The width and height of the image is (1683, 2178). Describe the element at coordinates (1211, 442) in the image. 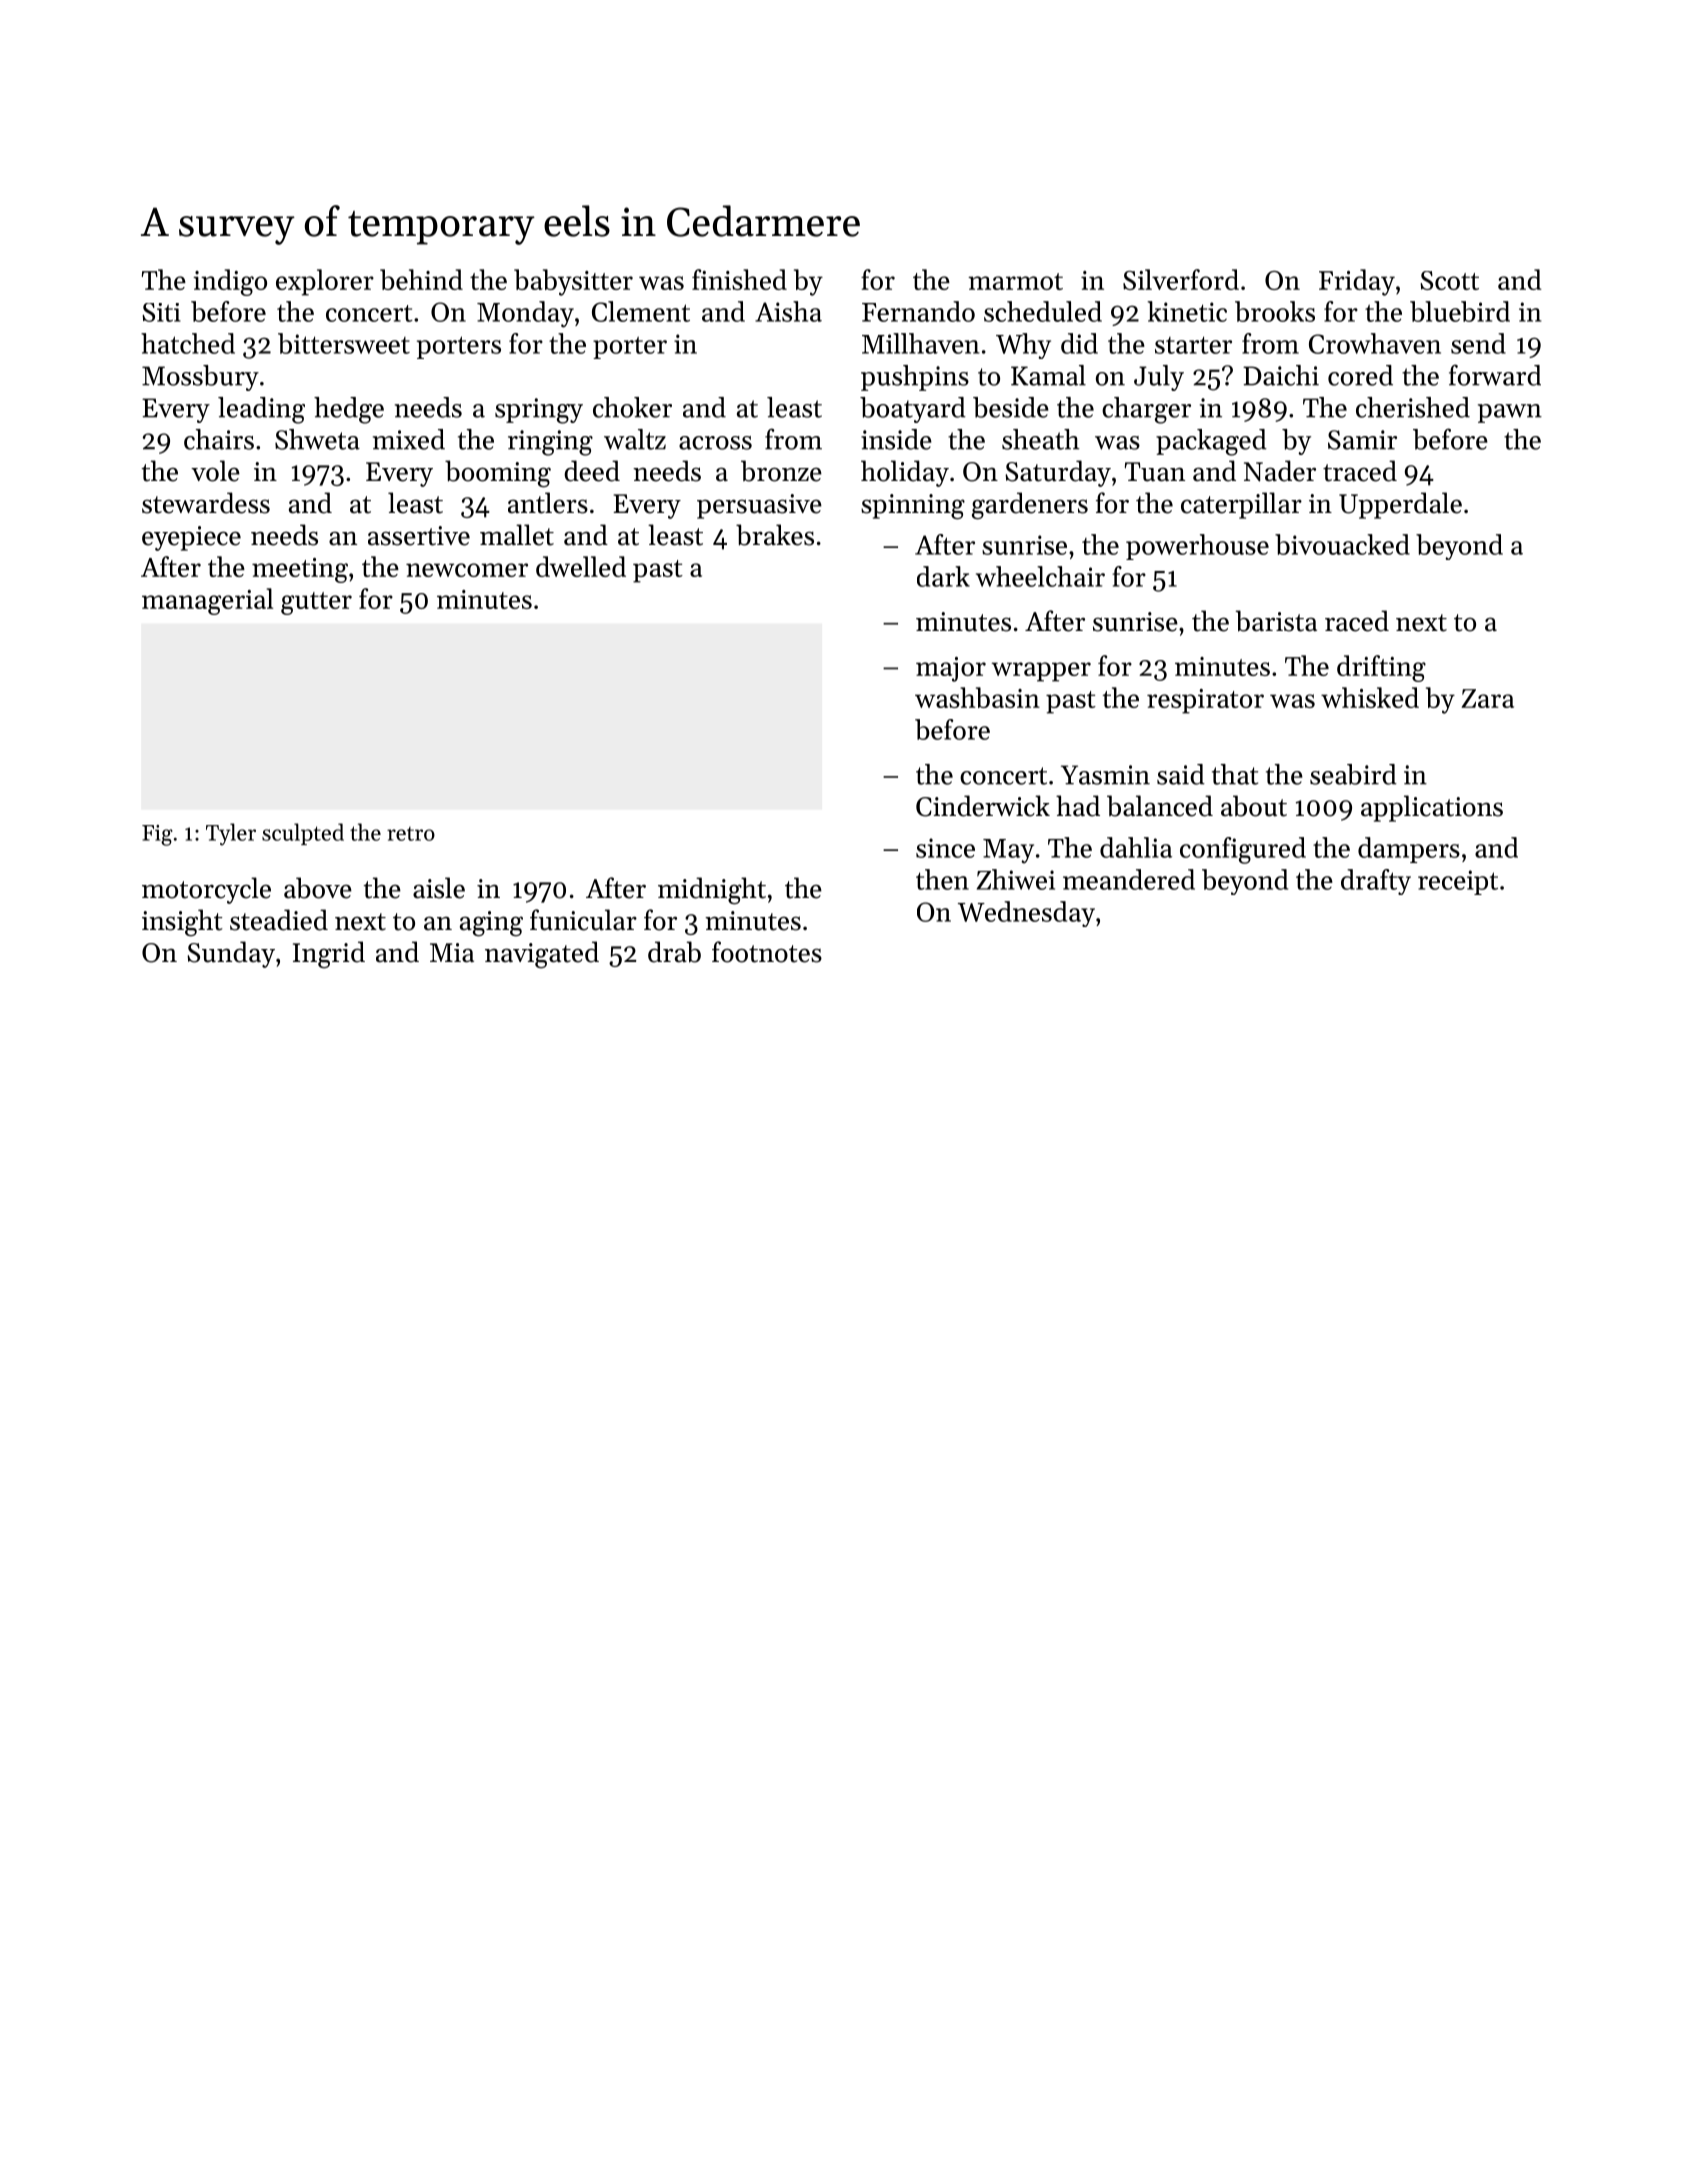

I see `packaged` at that location.
